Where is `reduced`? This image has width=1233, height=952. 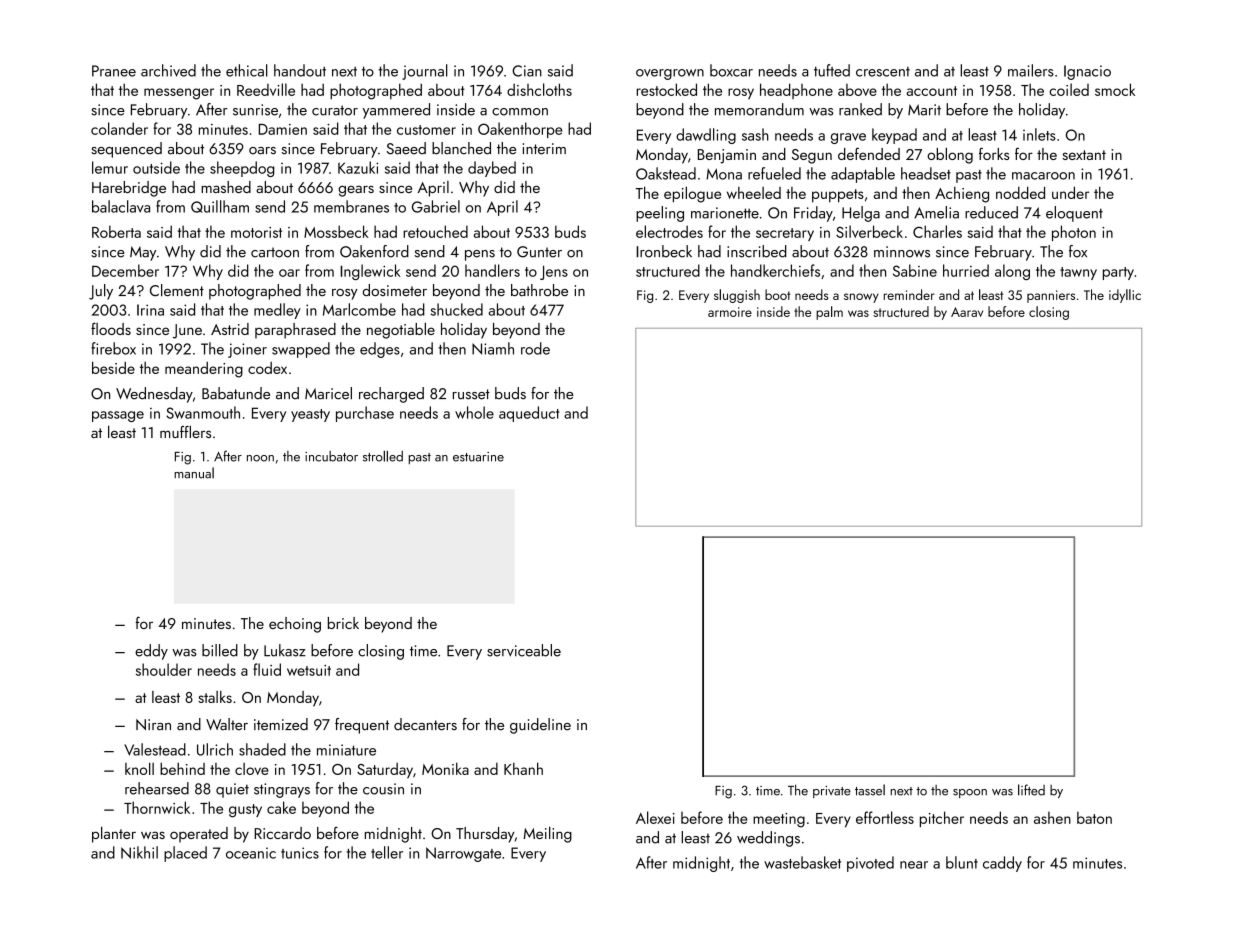 reduced is located at coordinates (991, 212).
